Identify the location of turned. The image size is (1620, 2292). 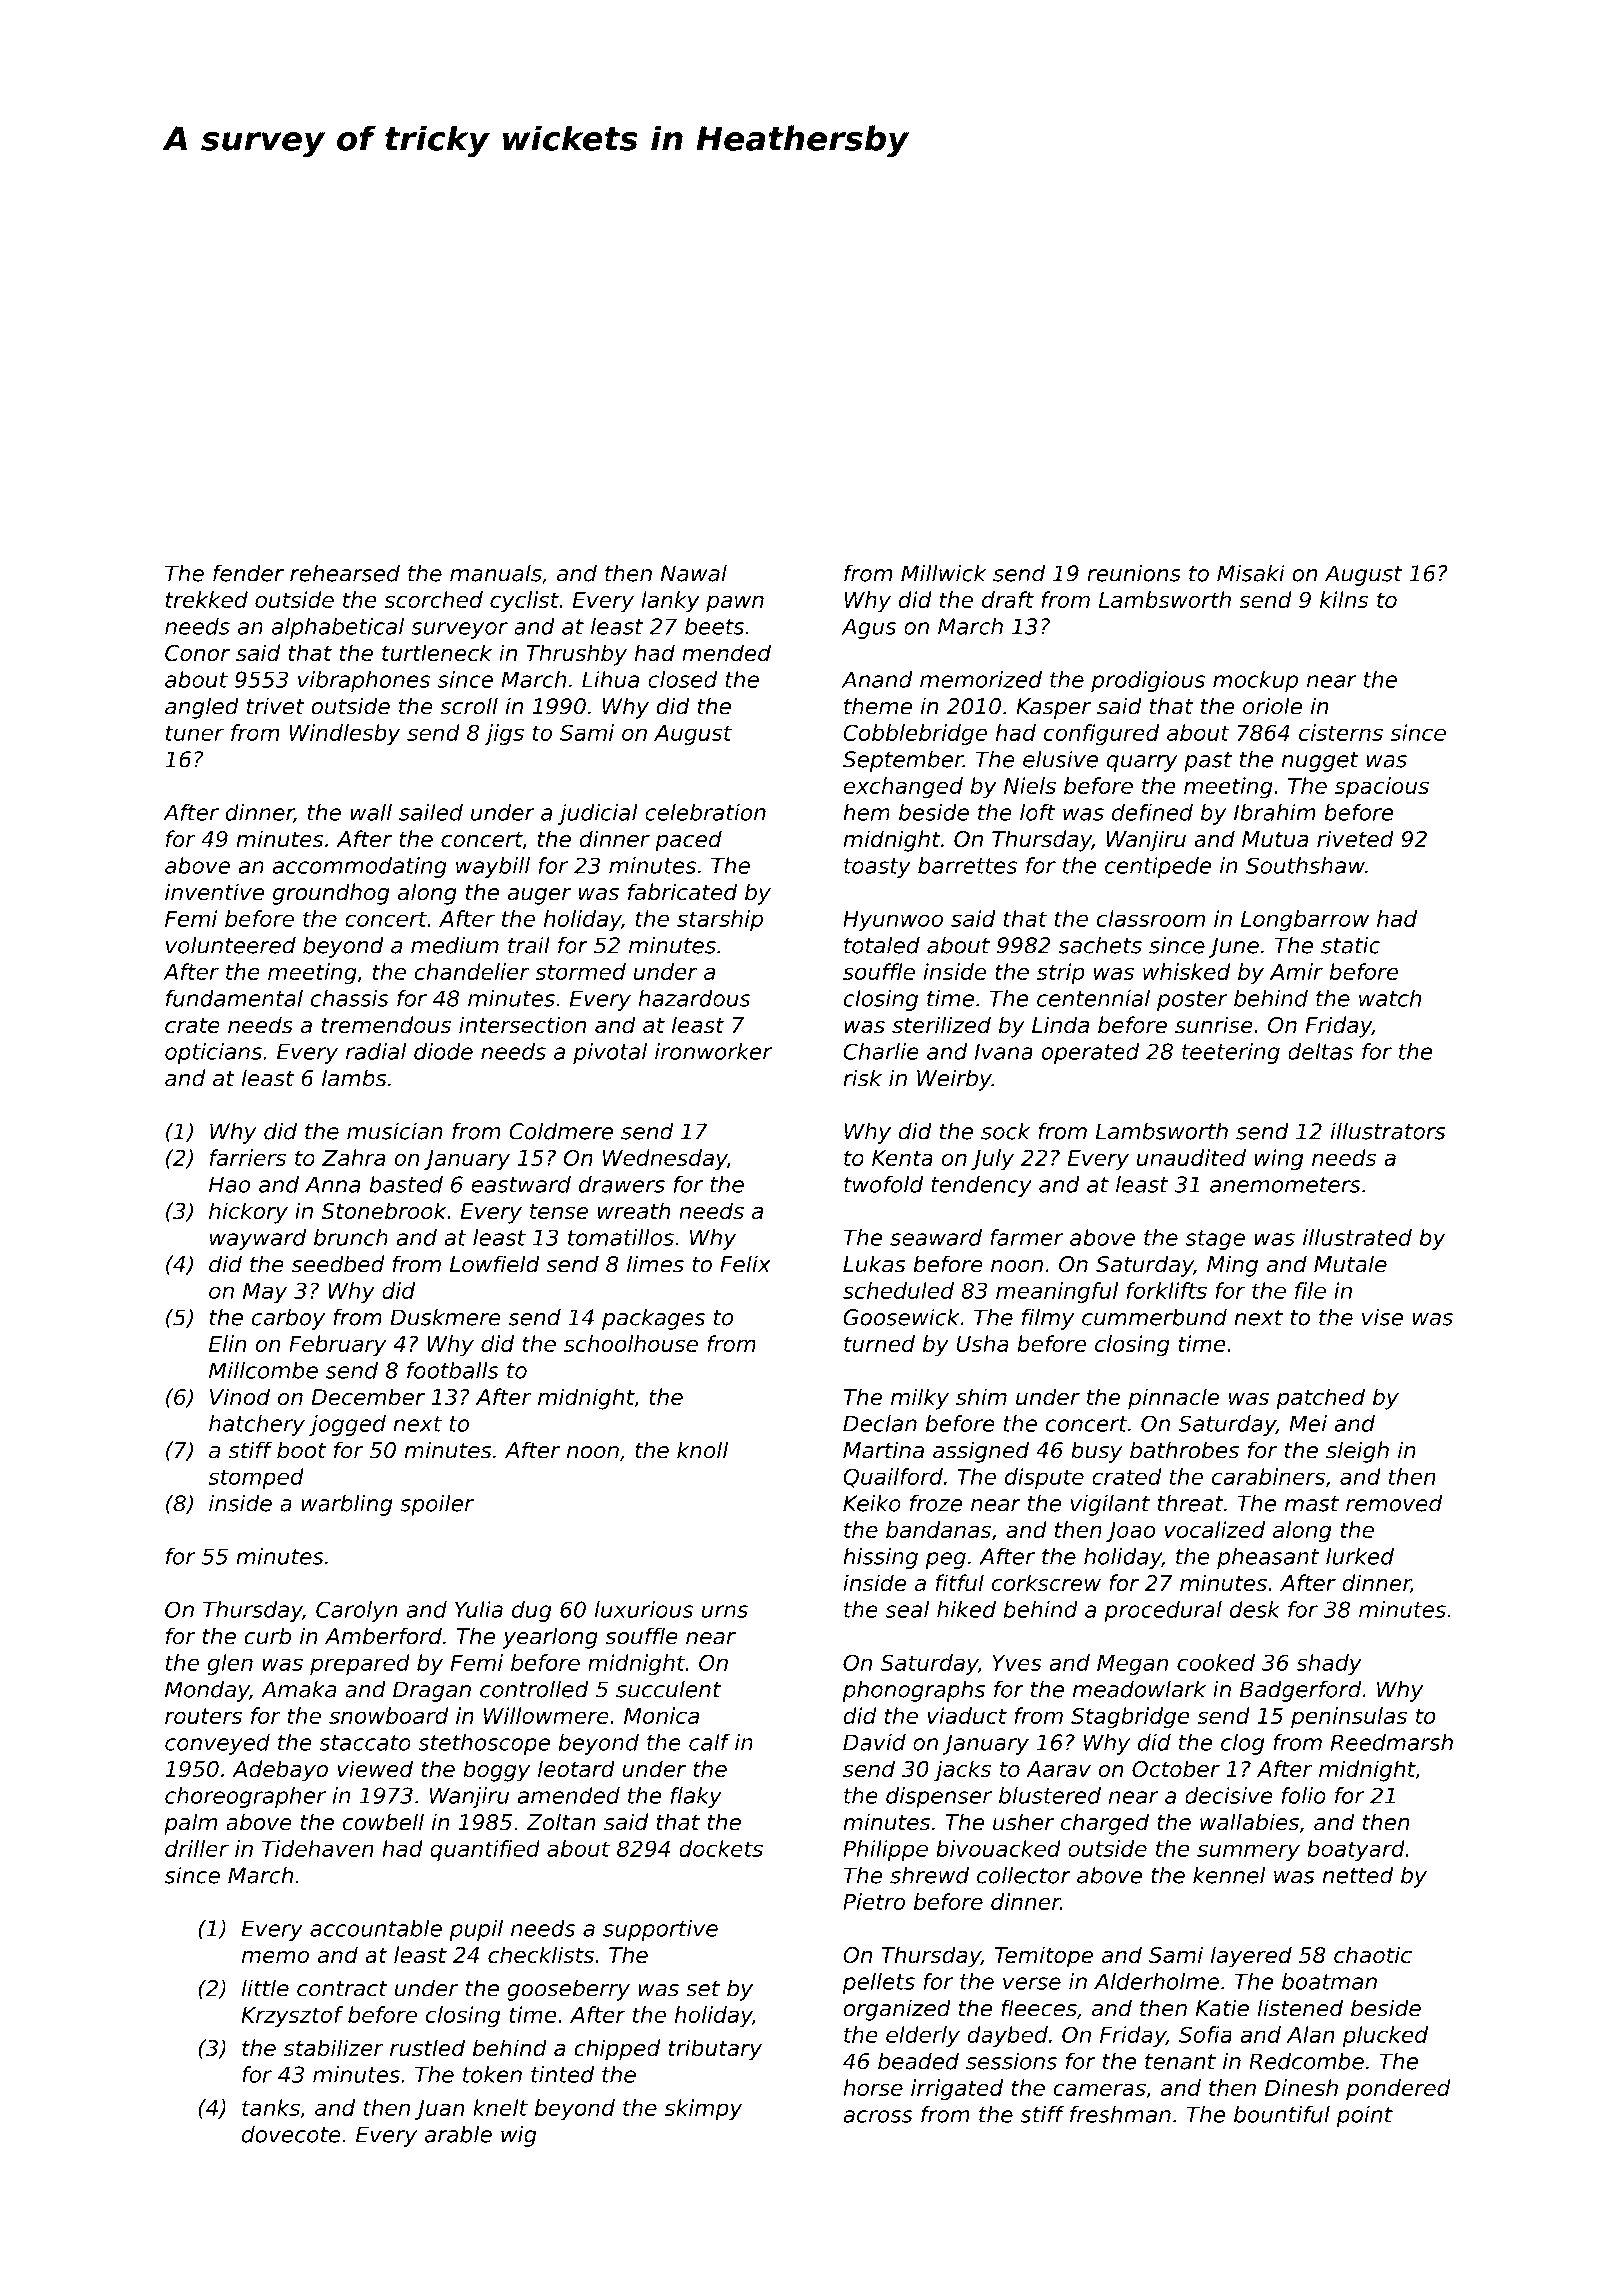
(879, 1343).
